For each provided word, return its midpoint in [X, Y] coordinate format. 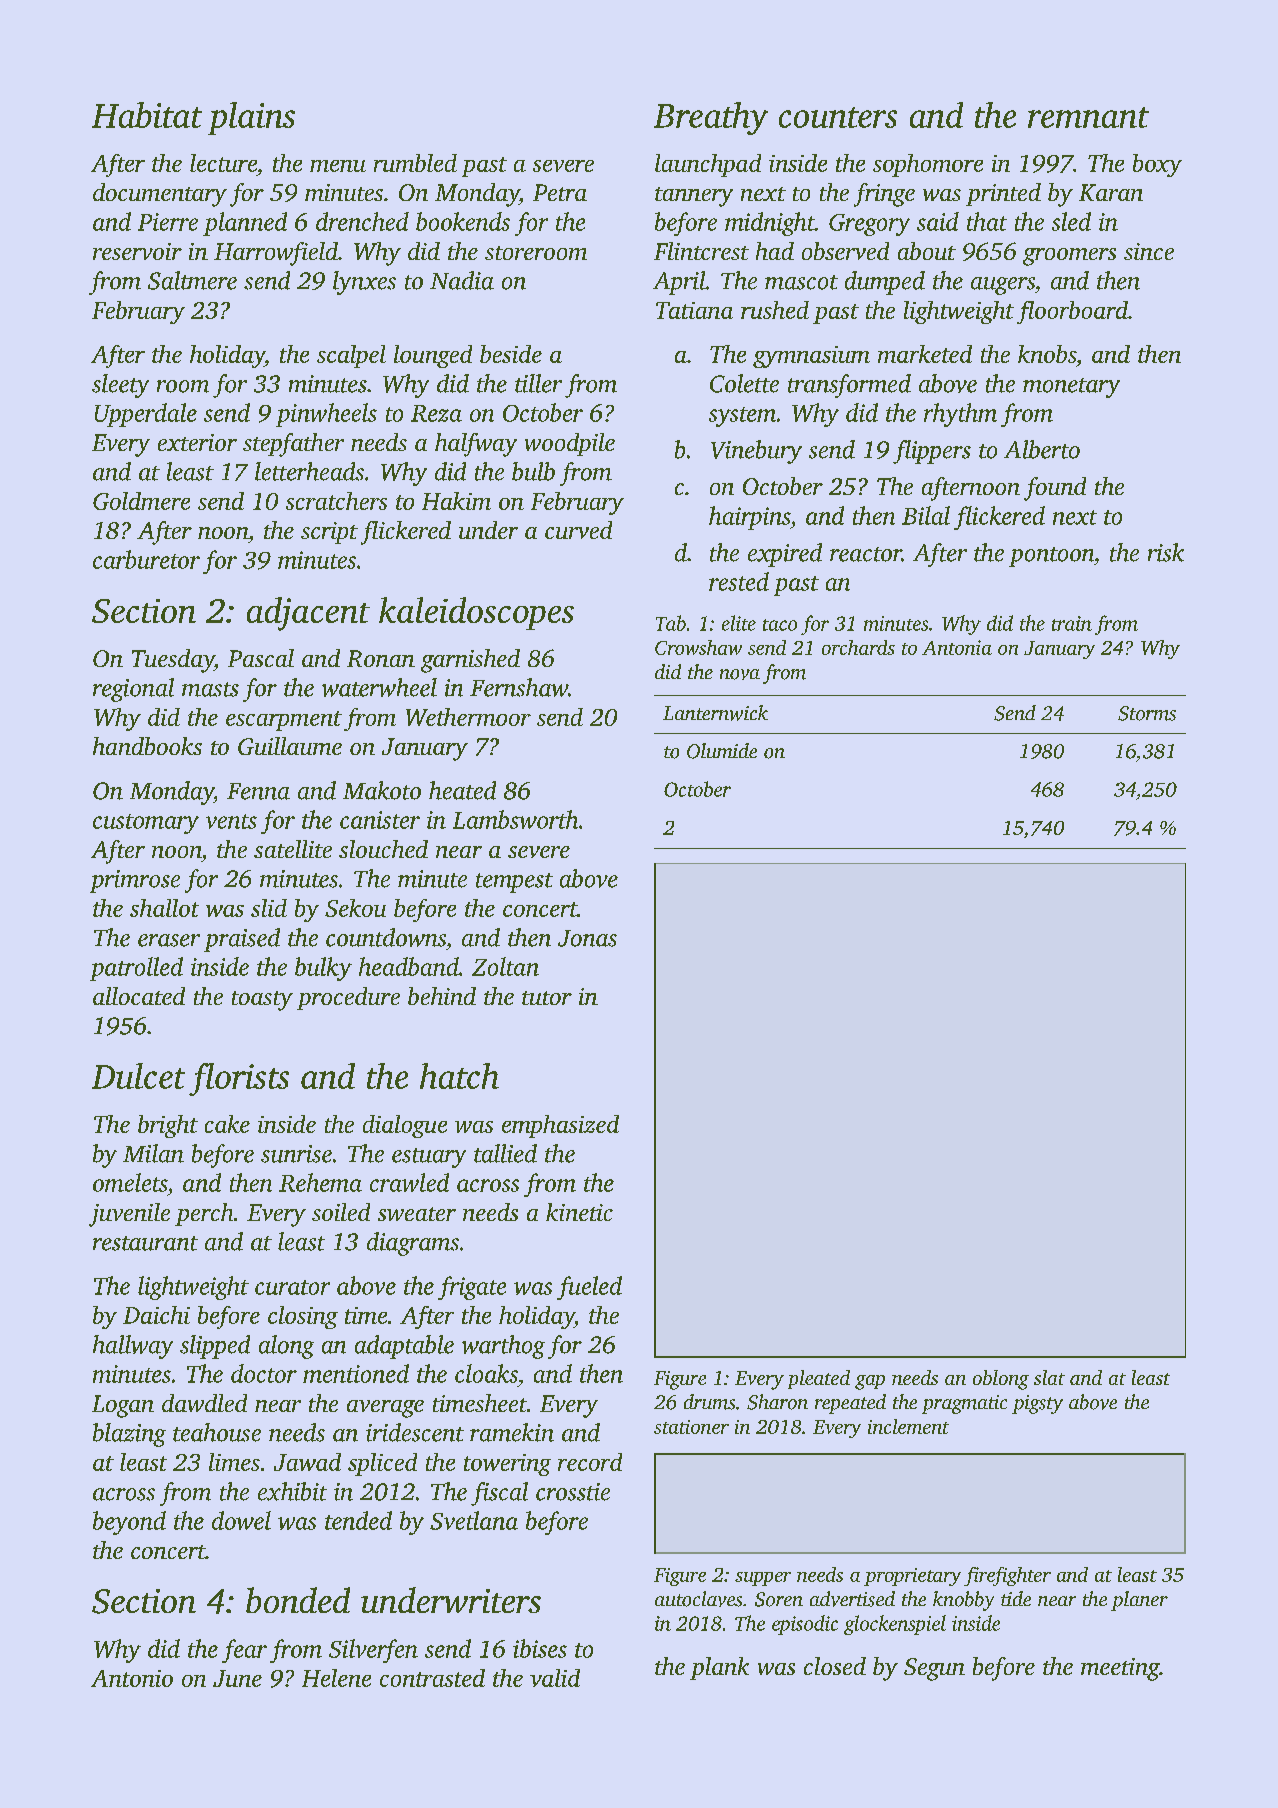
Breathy [711, 118]
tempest [514, 883]
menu [338, 166]
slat [1049, 1377]
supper [763, 1579]
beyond [129, 1523]
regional [133, 690]
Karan [1111, 192]
